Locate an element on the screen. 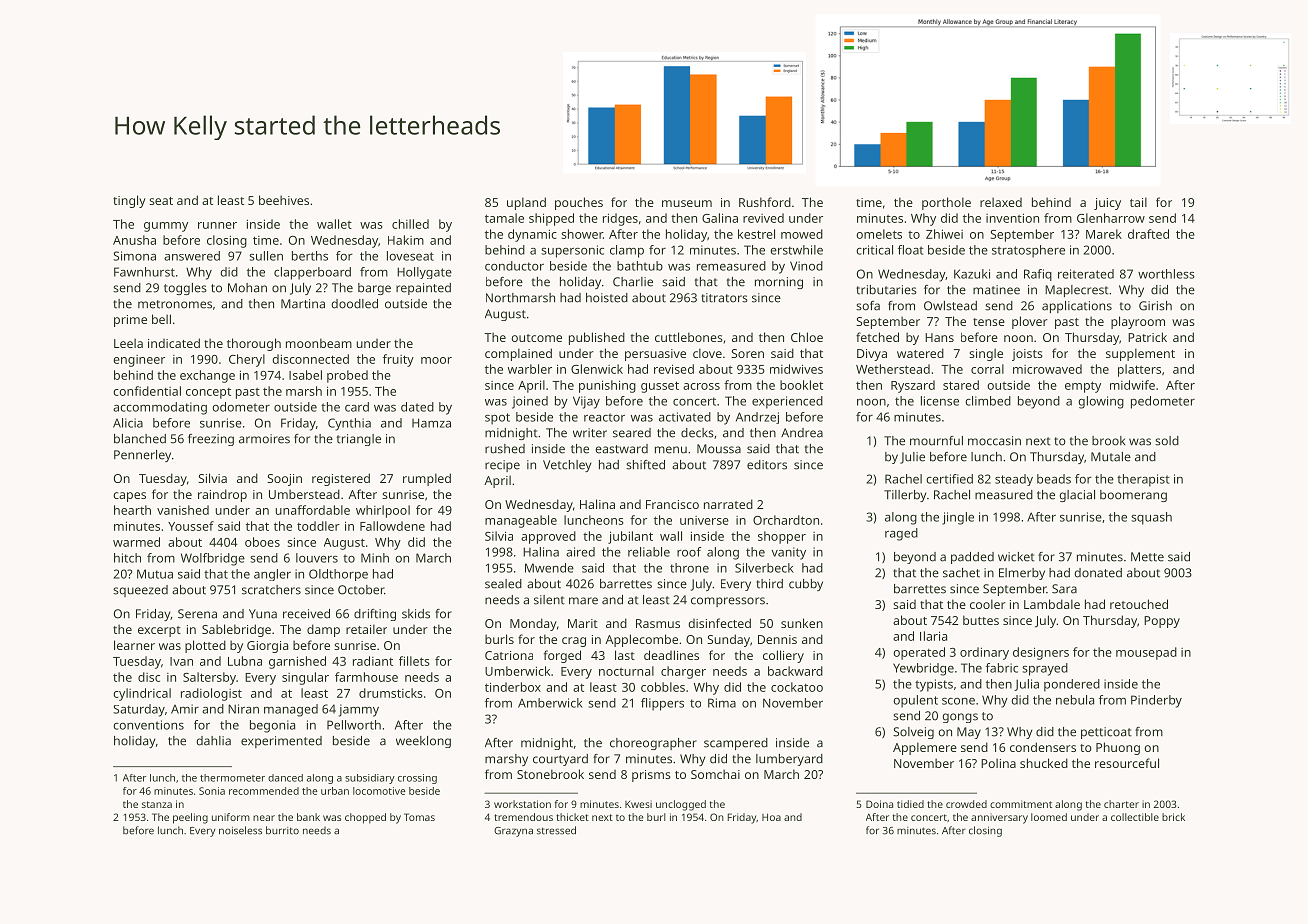 The height and width of the screenshot is (924, 1308). Vetchley is located at coordinates (567, 466).
